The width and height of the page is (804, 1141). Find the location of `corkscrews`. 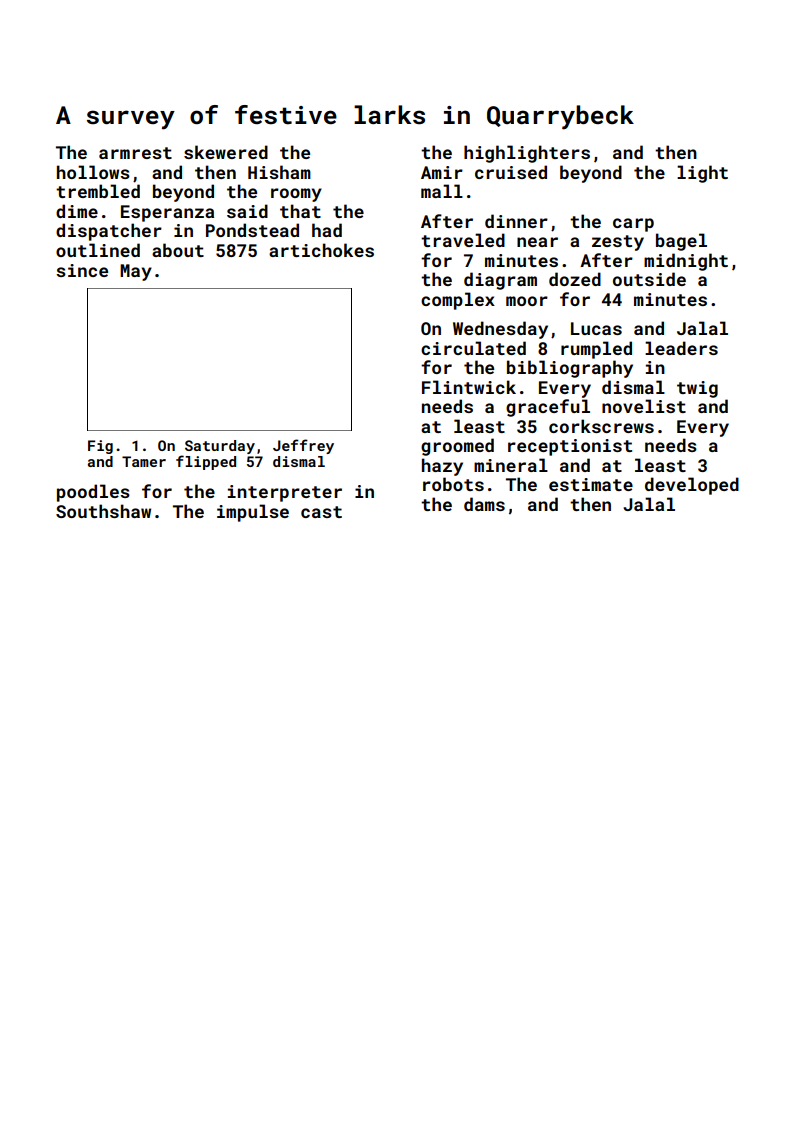

corkscrews is located at coordinates (601, 426).
